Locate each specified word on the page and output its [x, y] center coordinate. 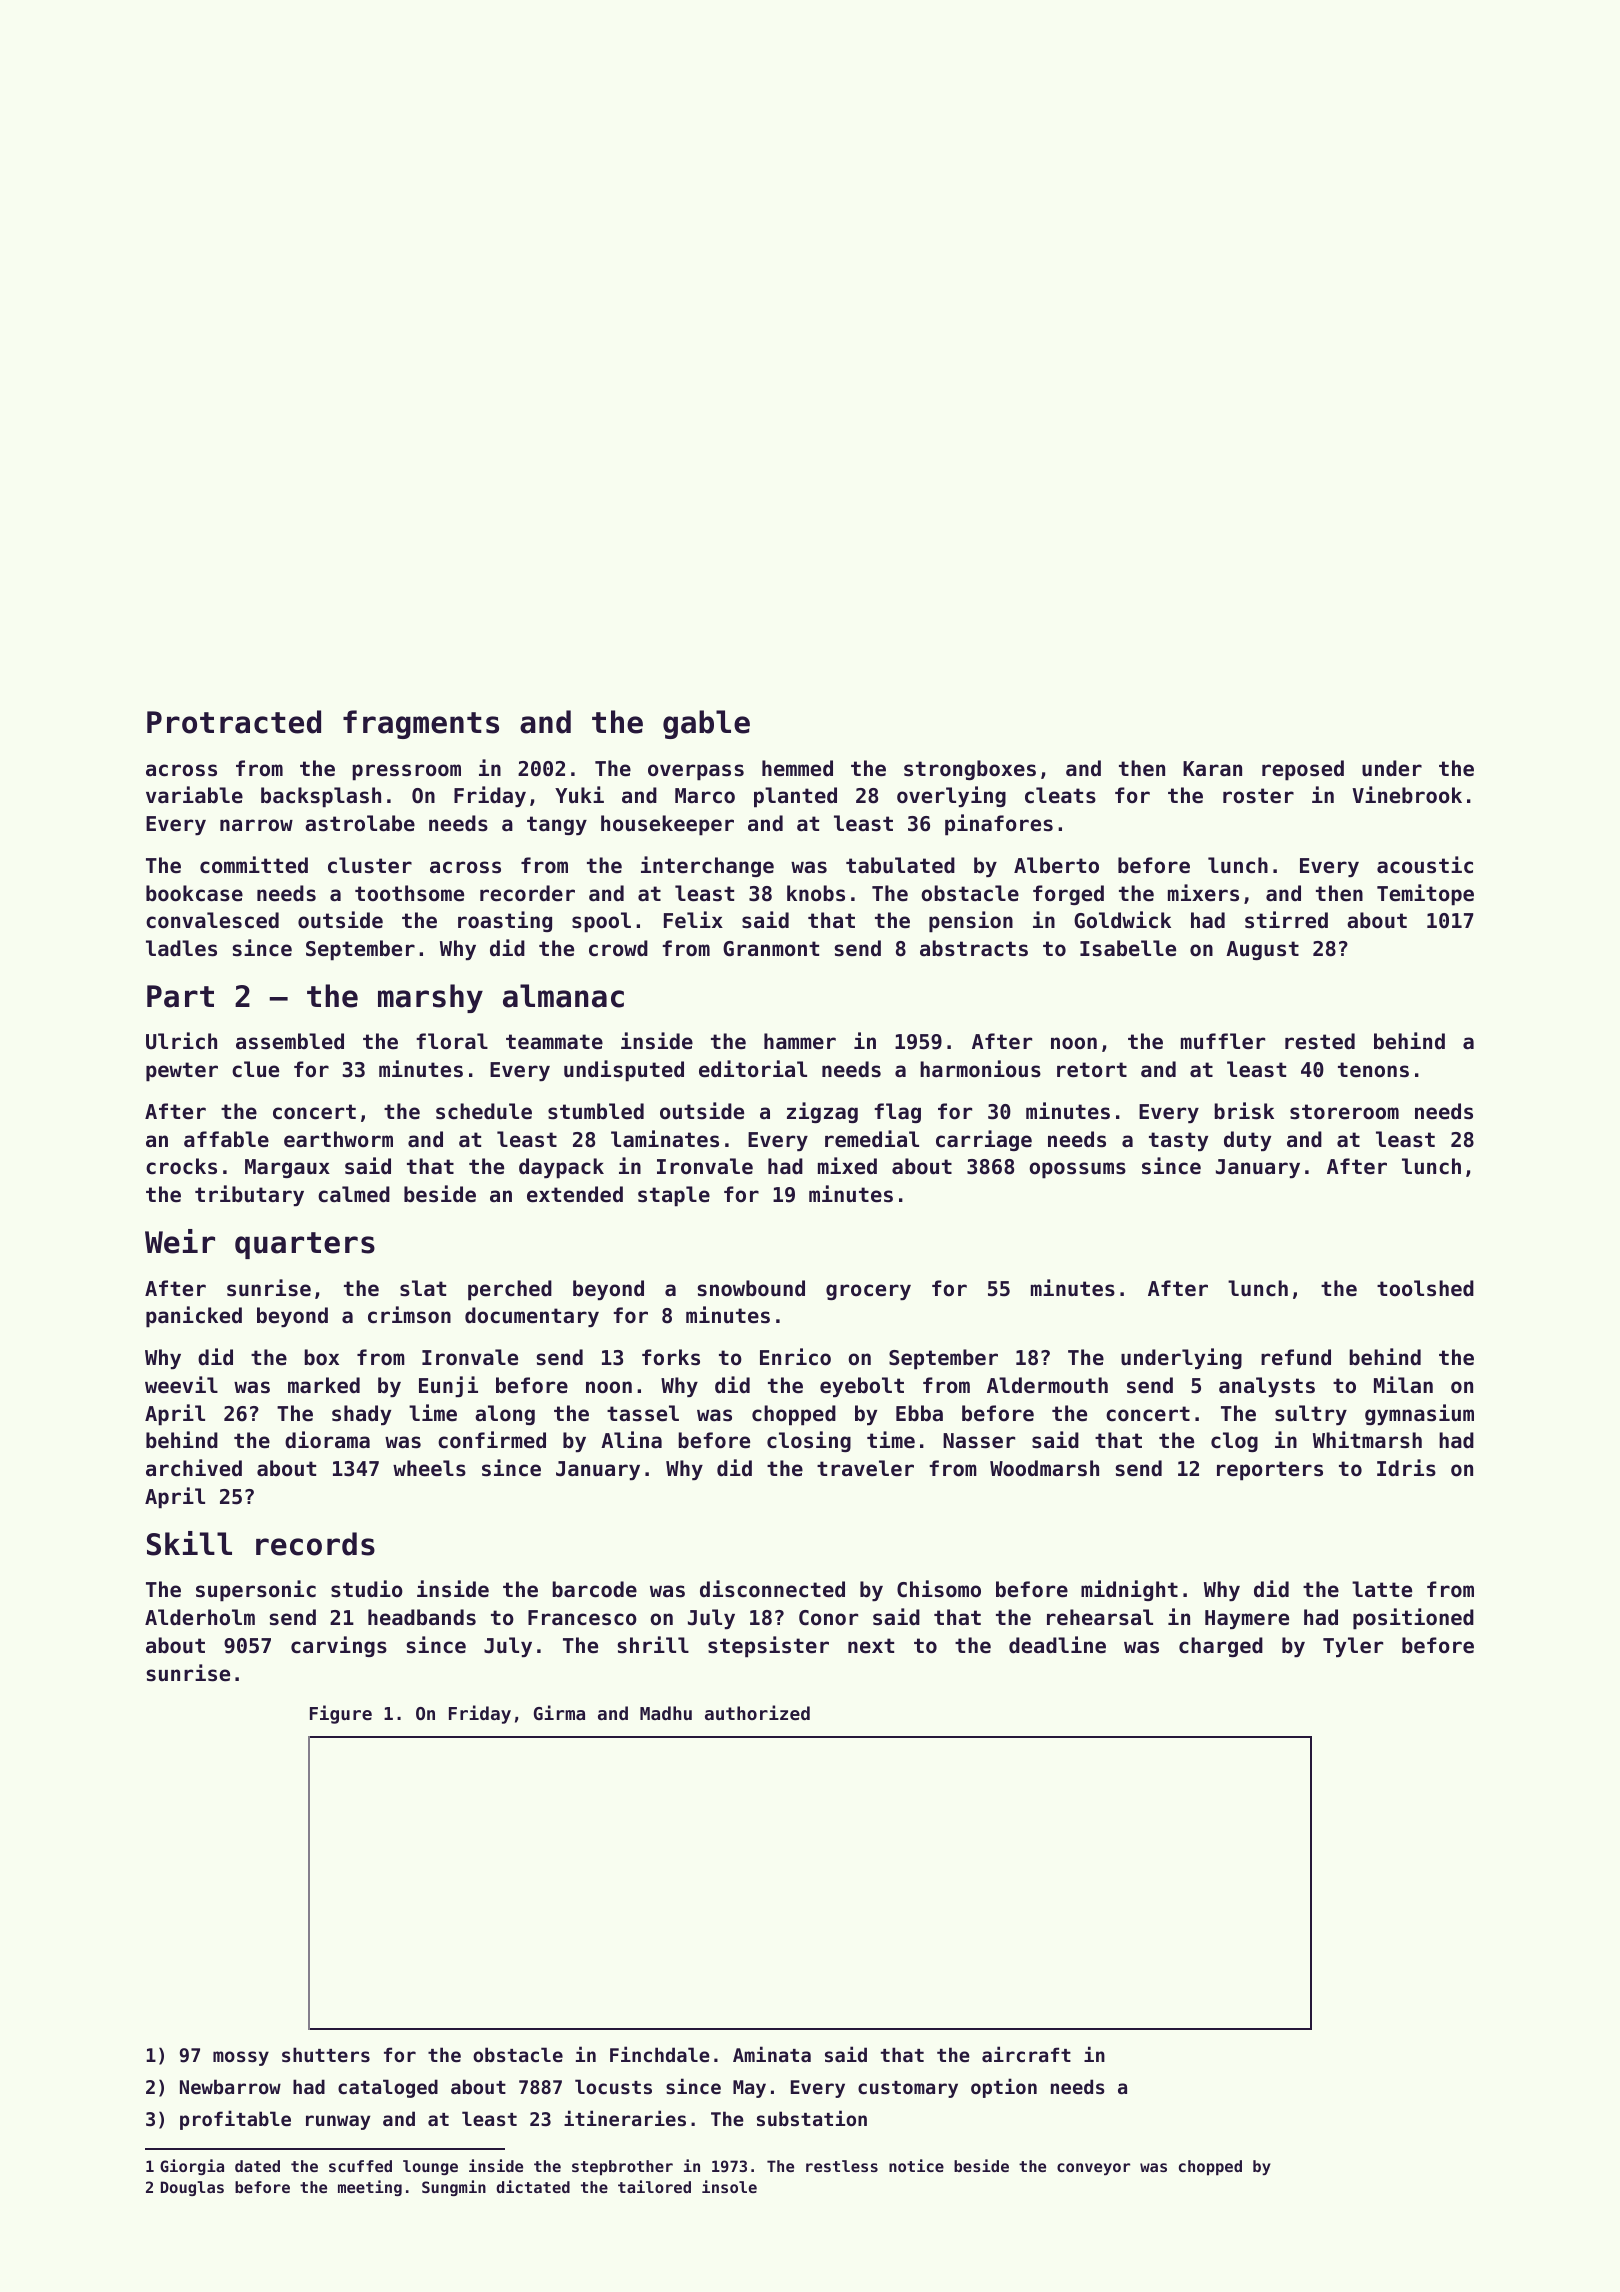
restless [842, 2166]
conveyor [1093, 2169]
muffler [1223, 1041]
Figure [341, 1714]
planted [795, 797]
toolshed [1425, 1288]
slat [423, 1288]
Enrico [795, 1357]
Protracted [234, 722]
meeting [370, 2188]
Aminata [772, 2054]
